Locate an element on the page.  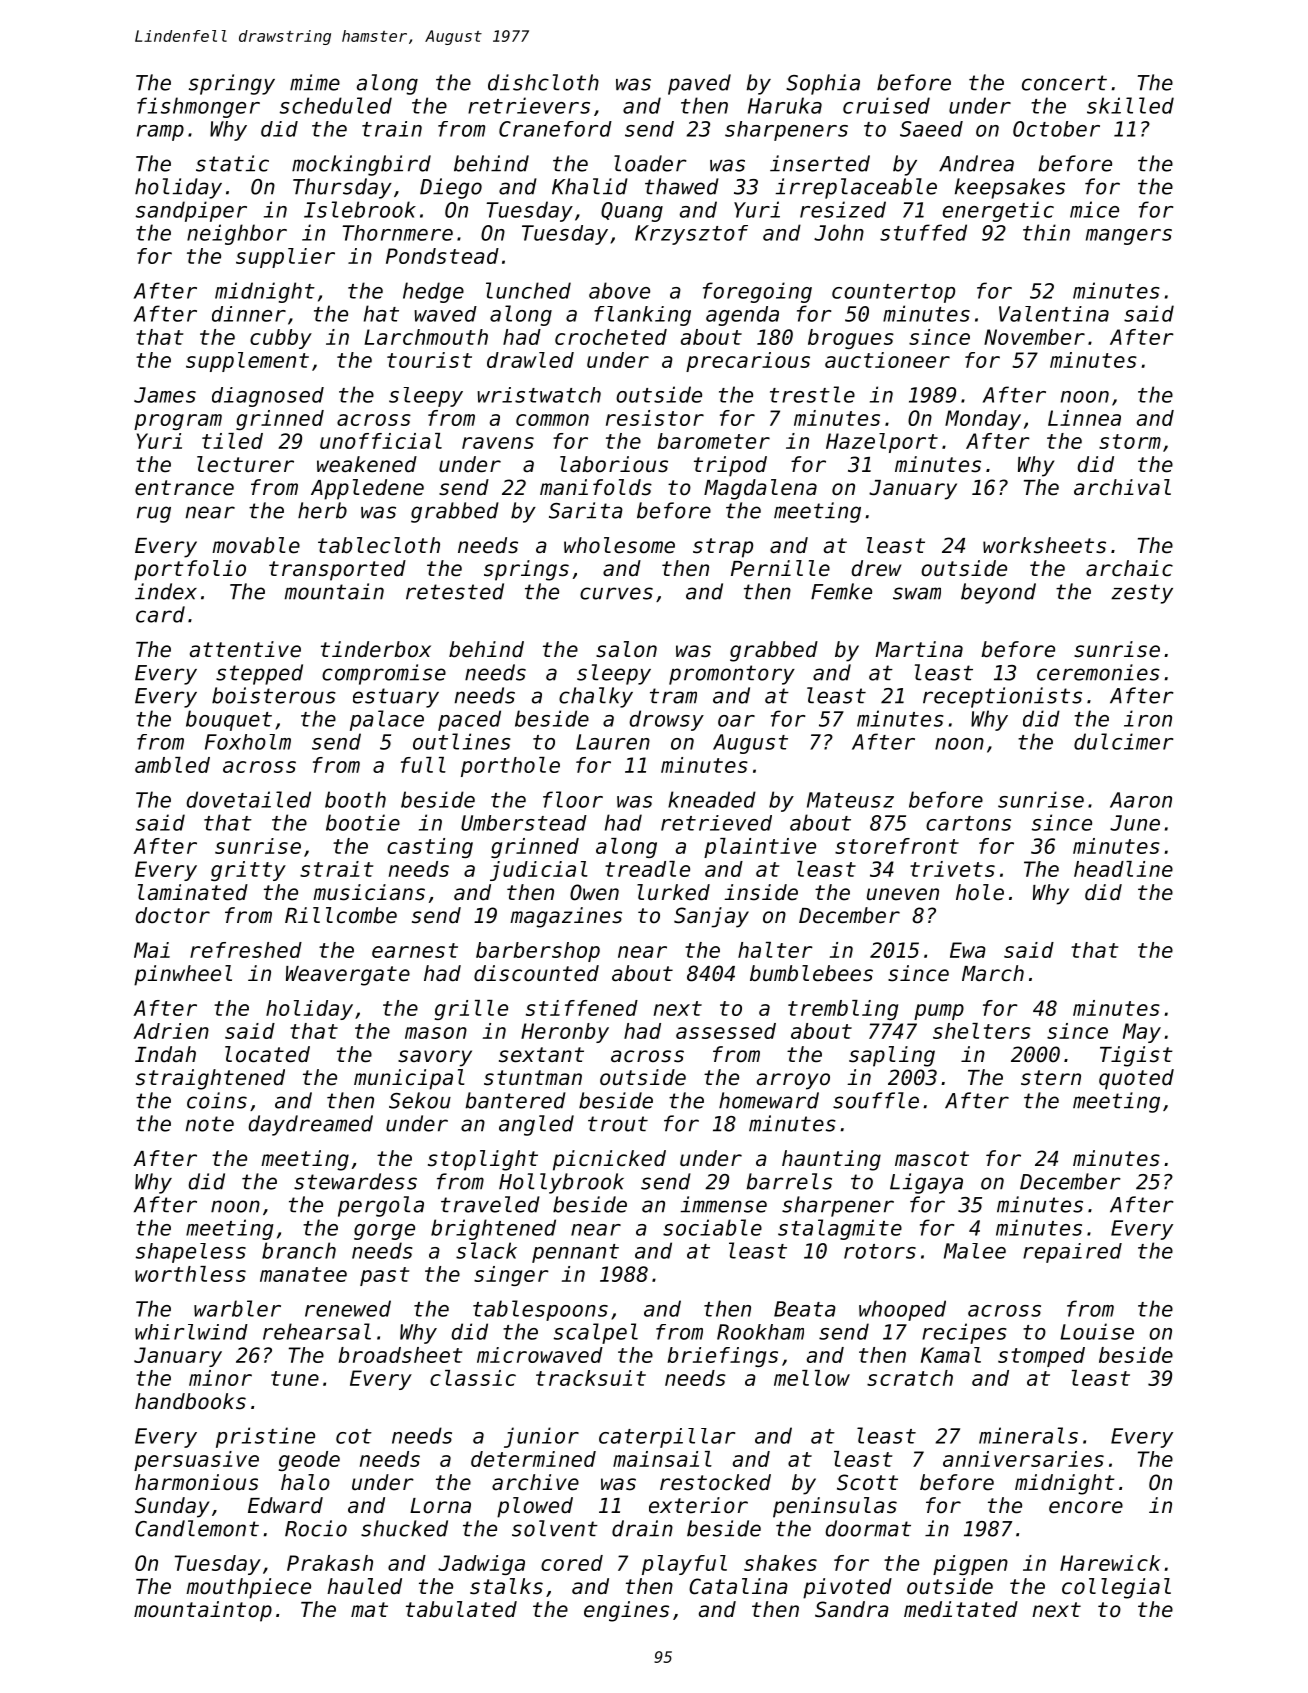
card is located at coordinates (160, 614).
